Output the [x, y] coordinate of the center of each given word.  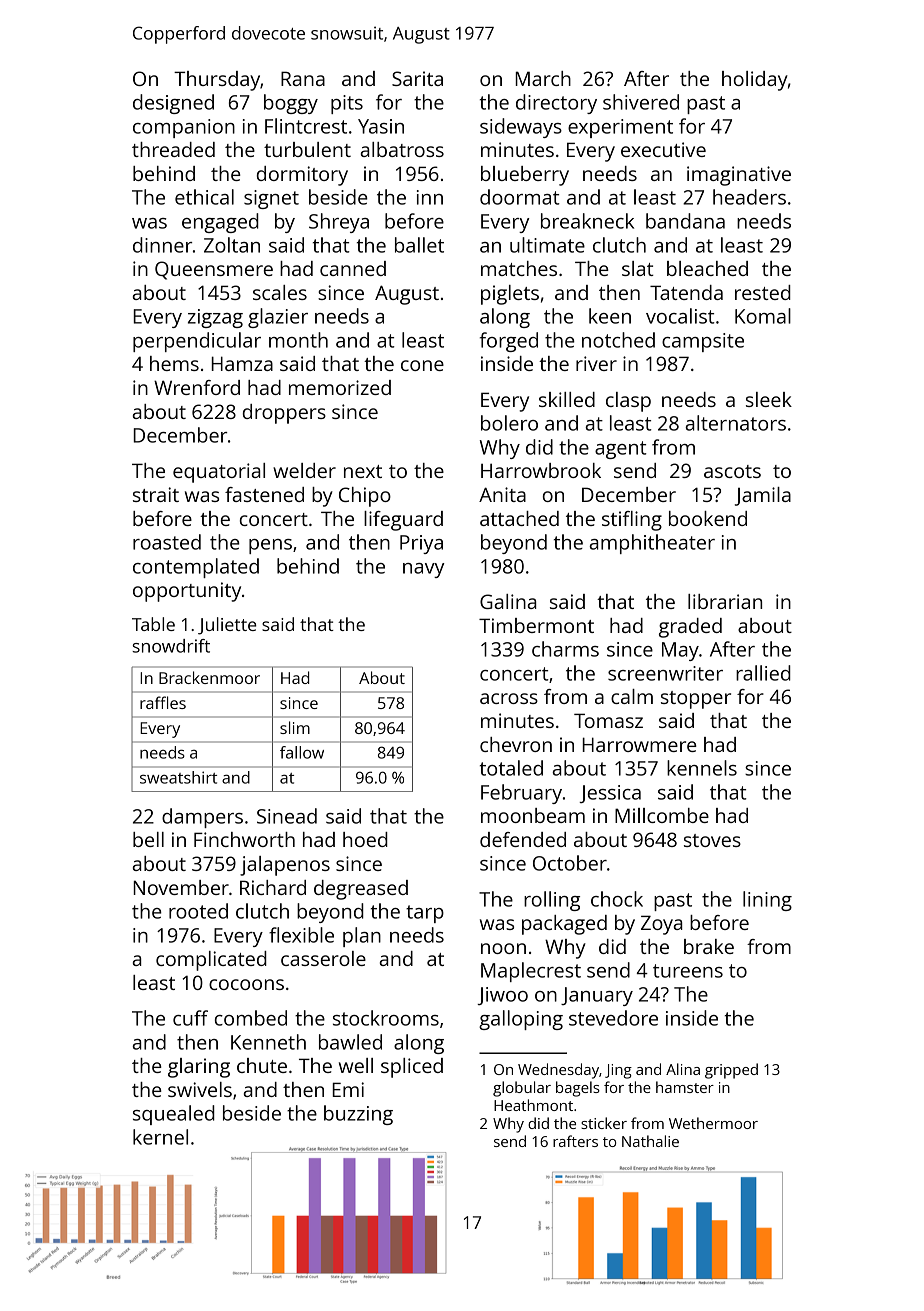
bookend [708, 518]
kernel [160, 1137]
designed [173, 104]
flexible [301, 935]
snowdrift [171, 646]
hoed [365, 839]
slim [295, 727]
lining [767, 901]
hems [174, 363]
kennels [702, 768]
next [363, 471]
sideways [521, 128]
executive [663, 149]
